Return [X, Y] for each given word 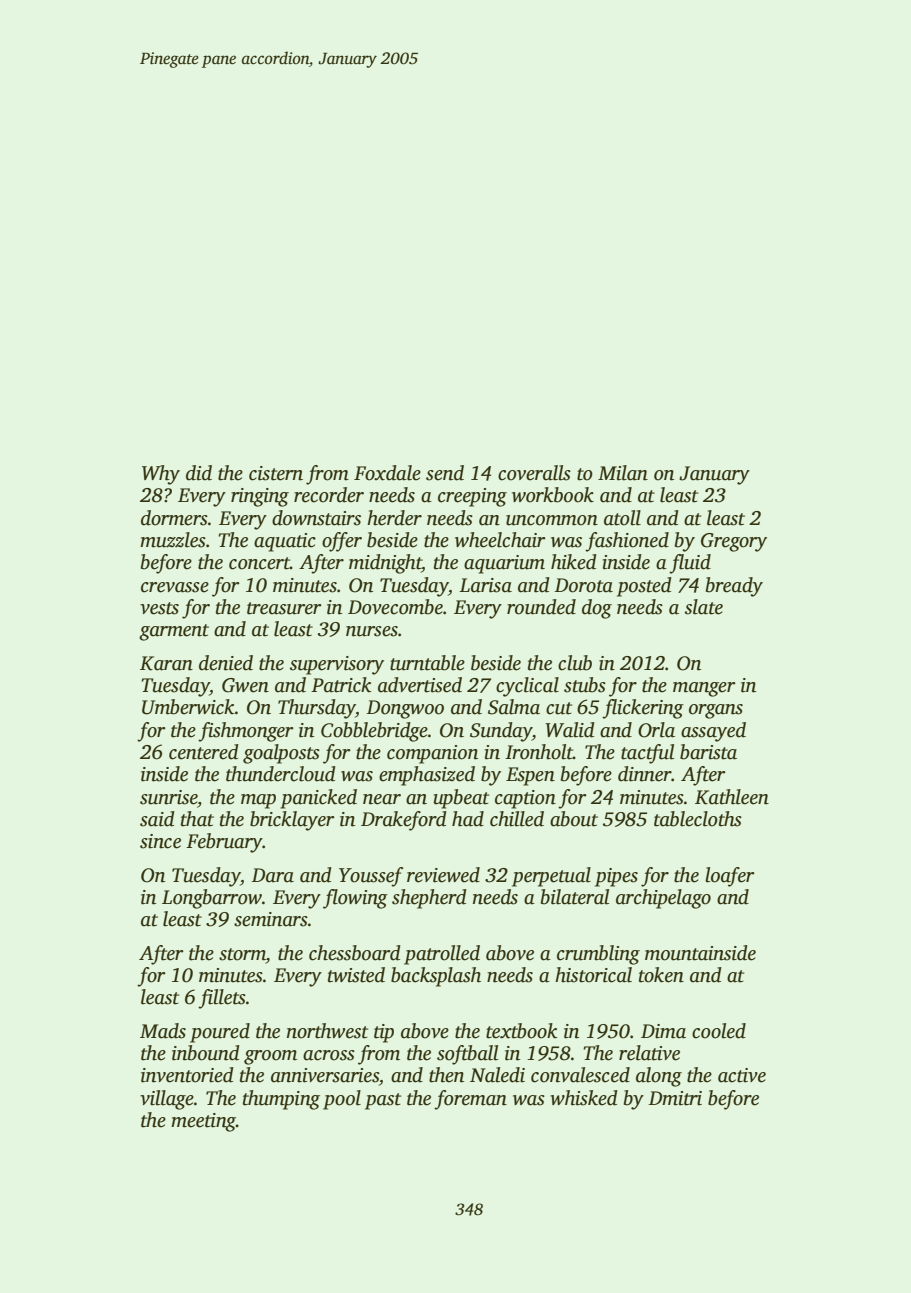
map [258, 801]
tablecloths [698, 819]
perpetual [551, 877]
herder [394, 518]
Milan [623, 473]
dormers [174, 518]
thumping [281, 1100]
